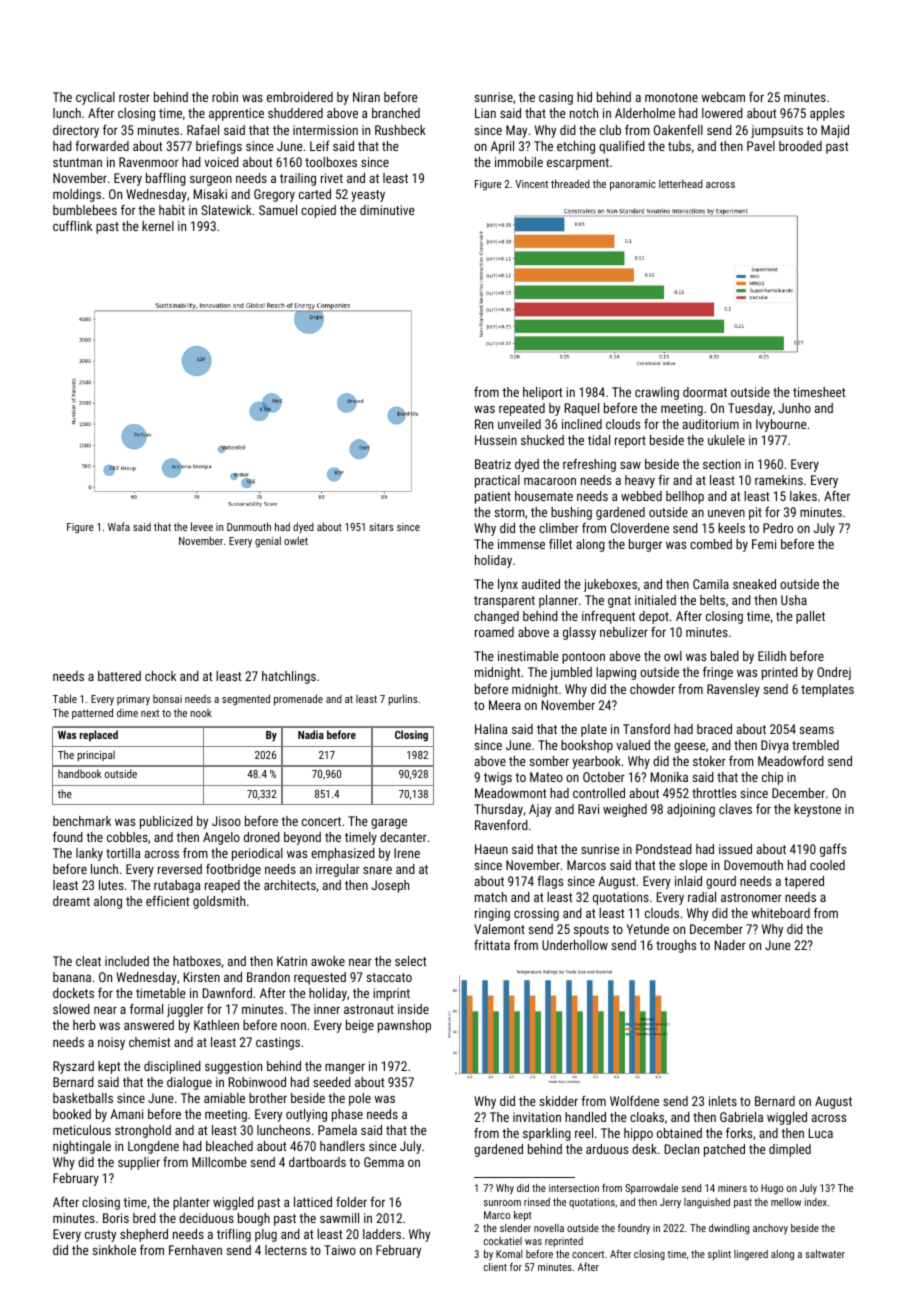 Image resolution: width=908 pixels, height=1316 pixels. Describe the element at coordinates (195, 1250) in the screenshot. I see `Fernhaven` at that location.
